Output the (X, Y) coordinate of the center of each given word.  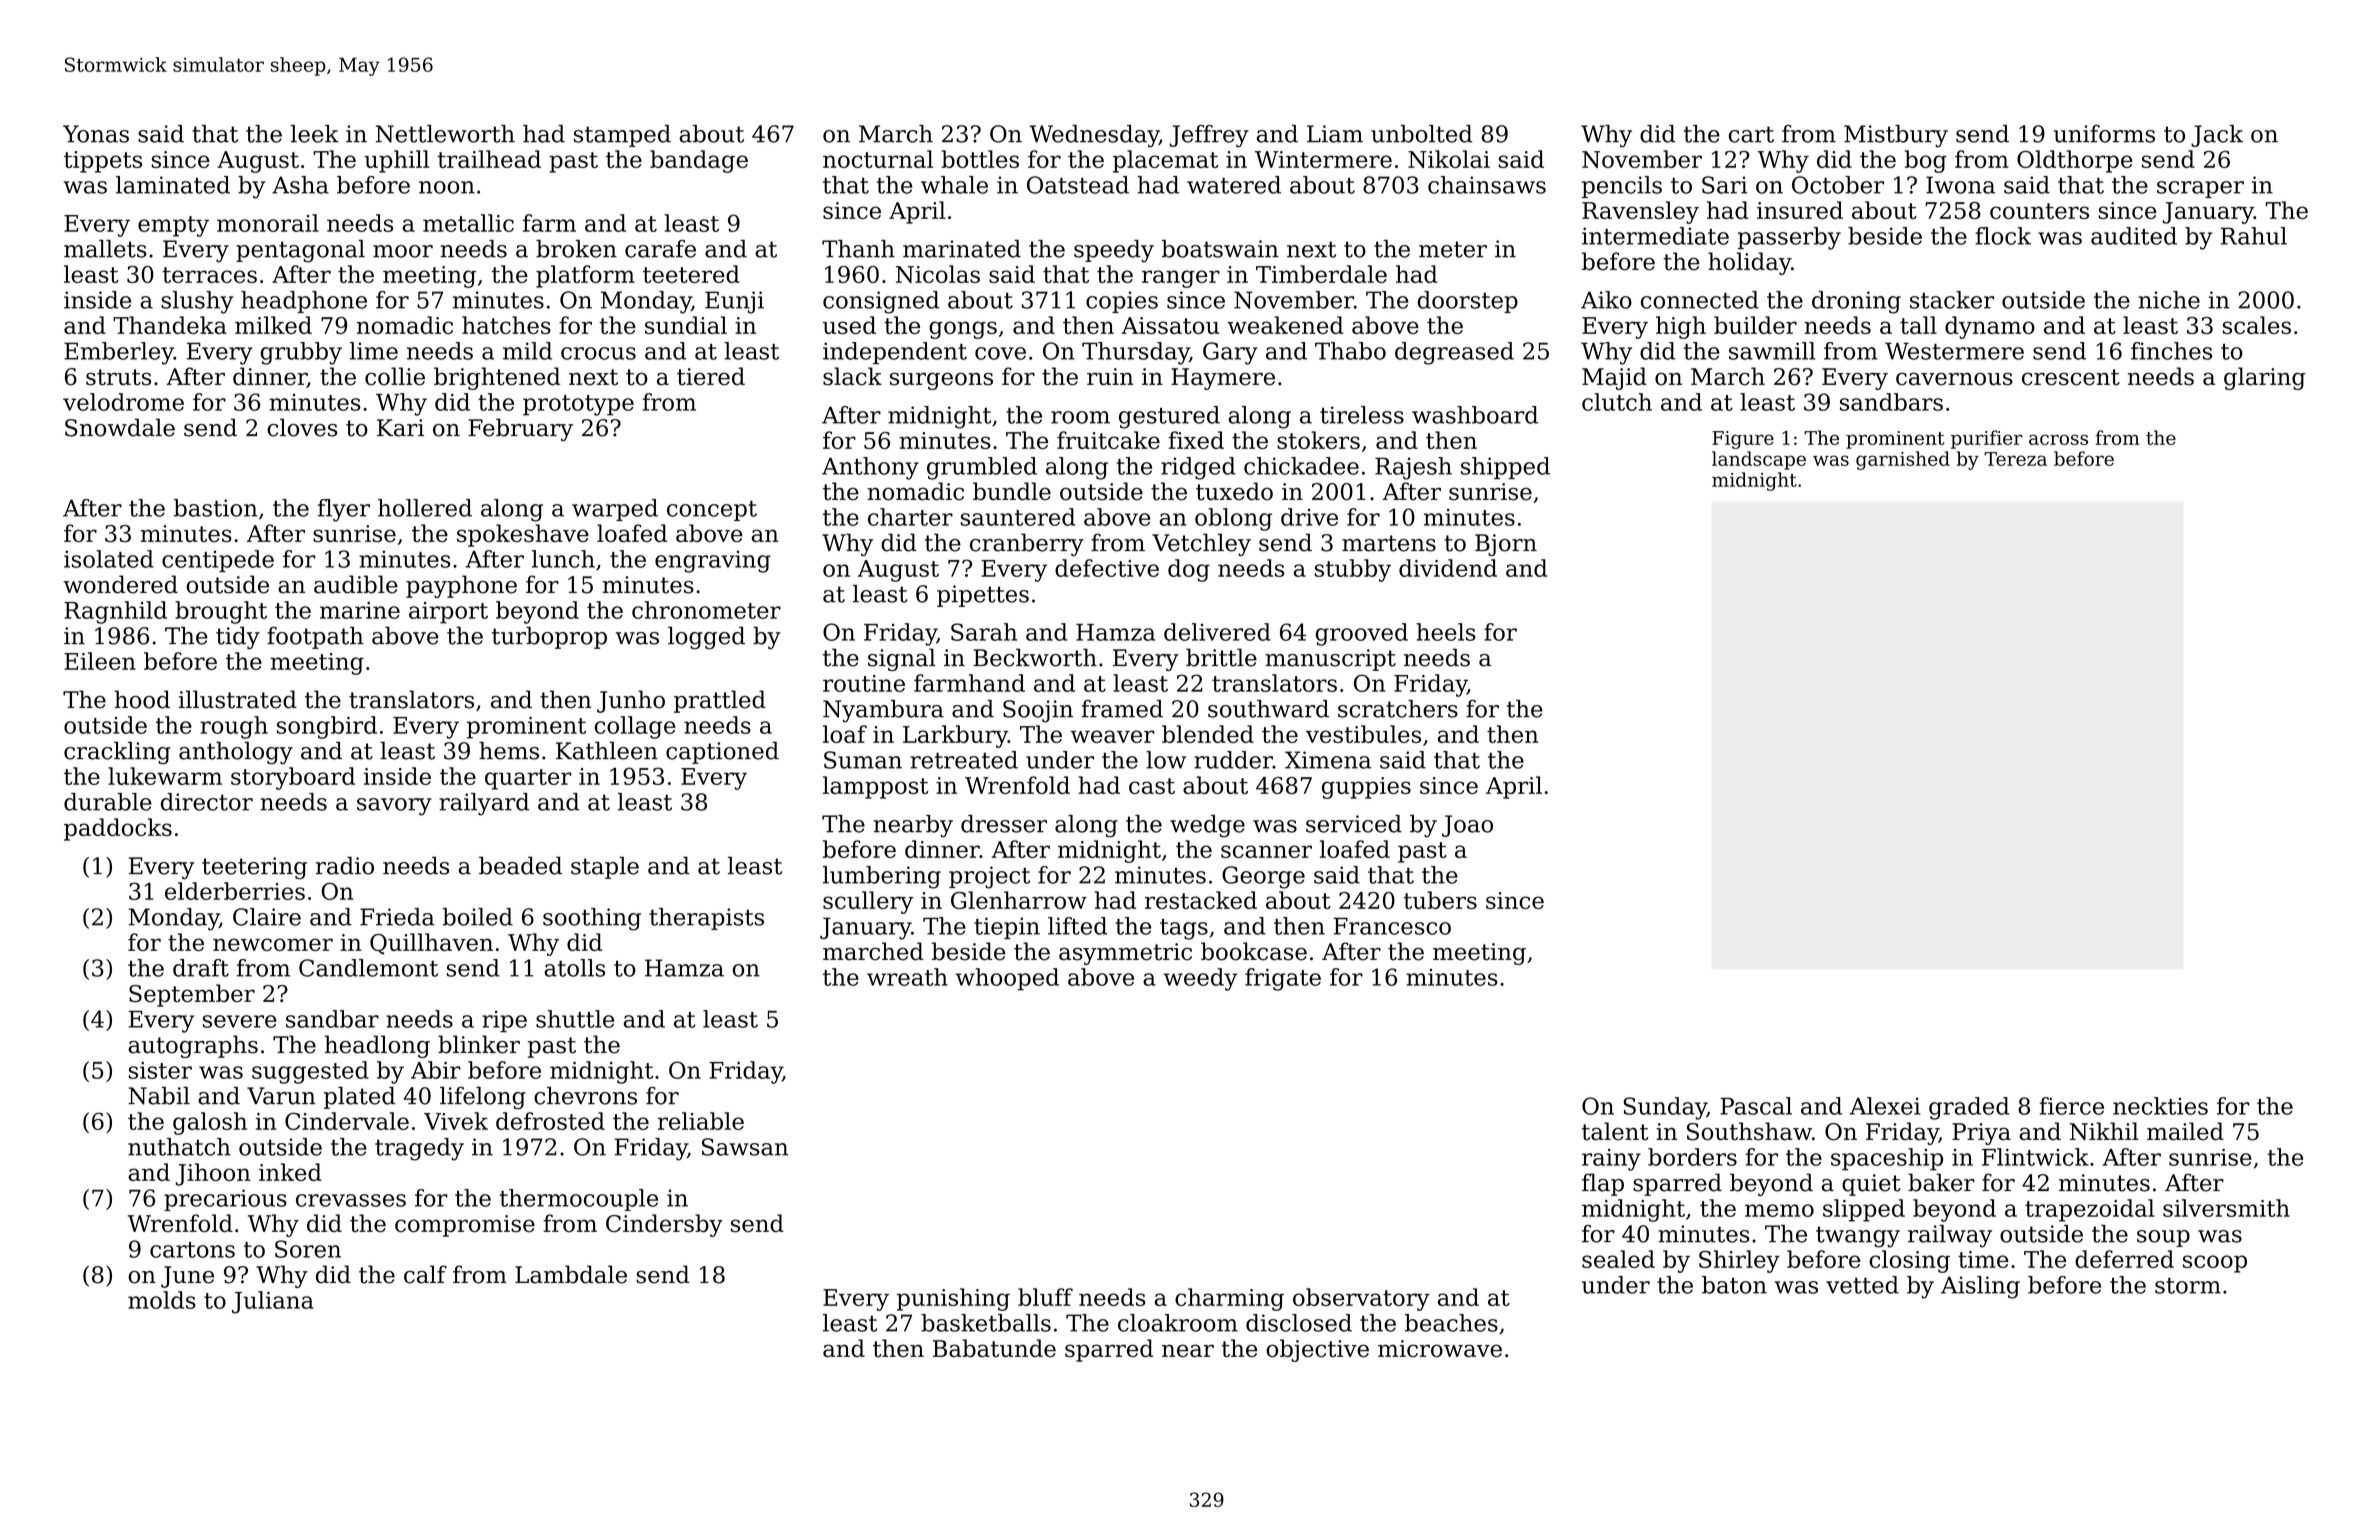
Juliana (273, 1302)
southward (1268, 709)
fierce (2071, 1106)
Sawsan (745, 1147)
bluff (1045, 1297)
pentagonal (300, 251)
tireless (1362, 415)
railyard (484, 804)
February (521, 429)
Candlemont (368, 968)
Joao (1467, 826)
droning (1856, 302)
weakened (1285, 325)
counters (2039, 211)
